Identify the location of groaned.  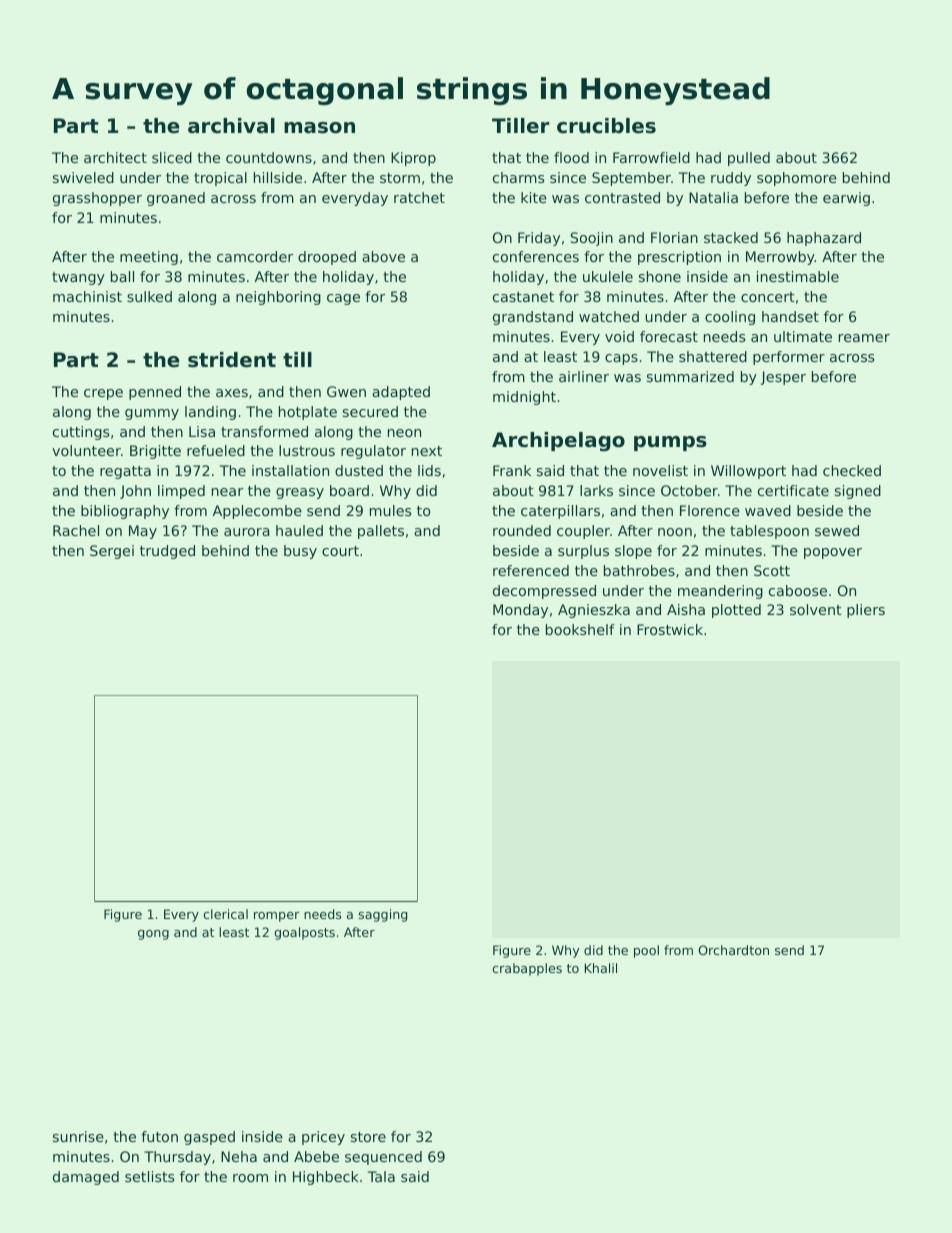
(176, 199).
